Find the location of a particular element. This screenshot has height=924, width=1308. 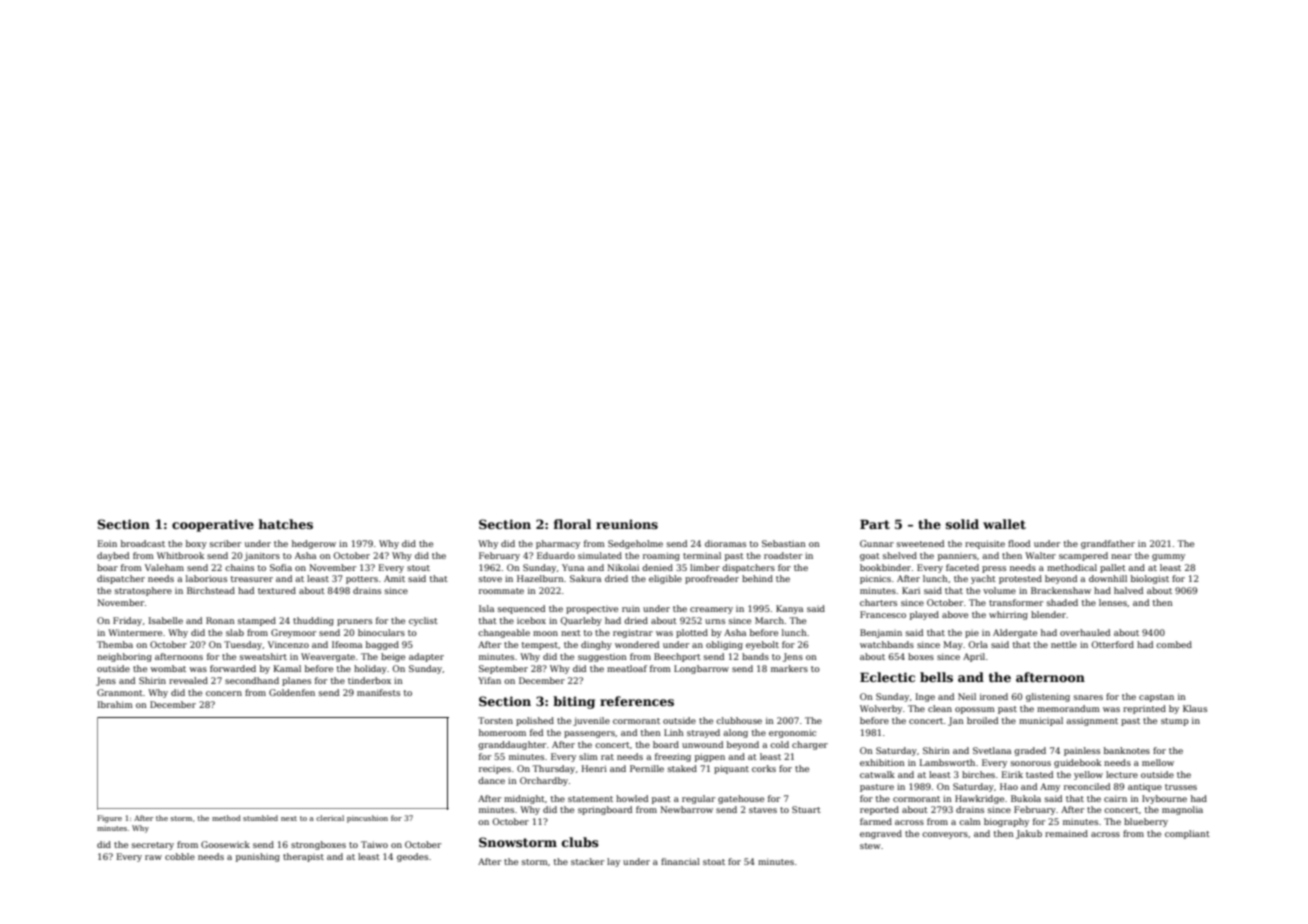

assignment is located at coordinates (1092, 722).
